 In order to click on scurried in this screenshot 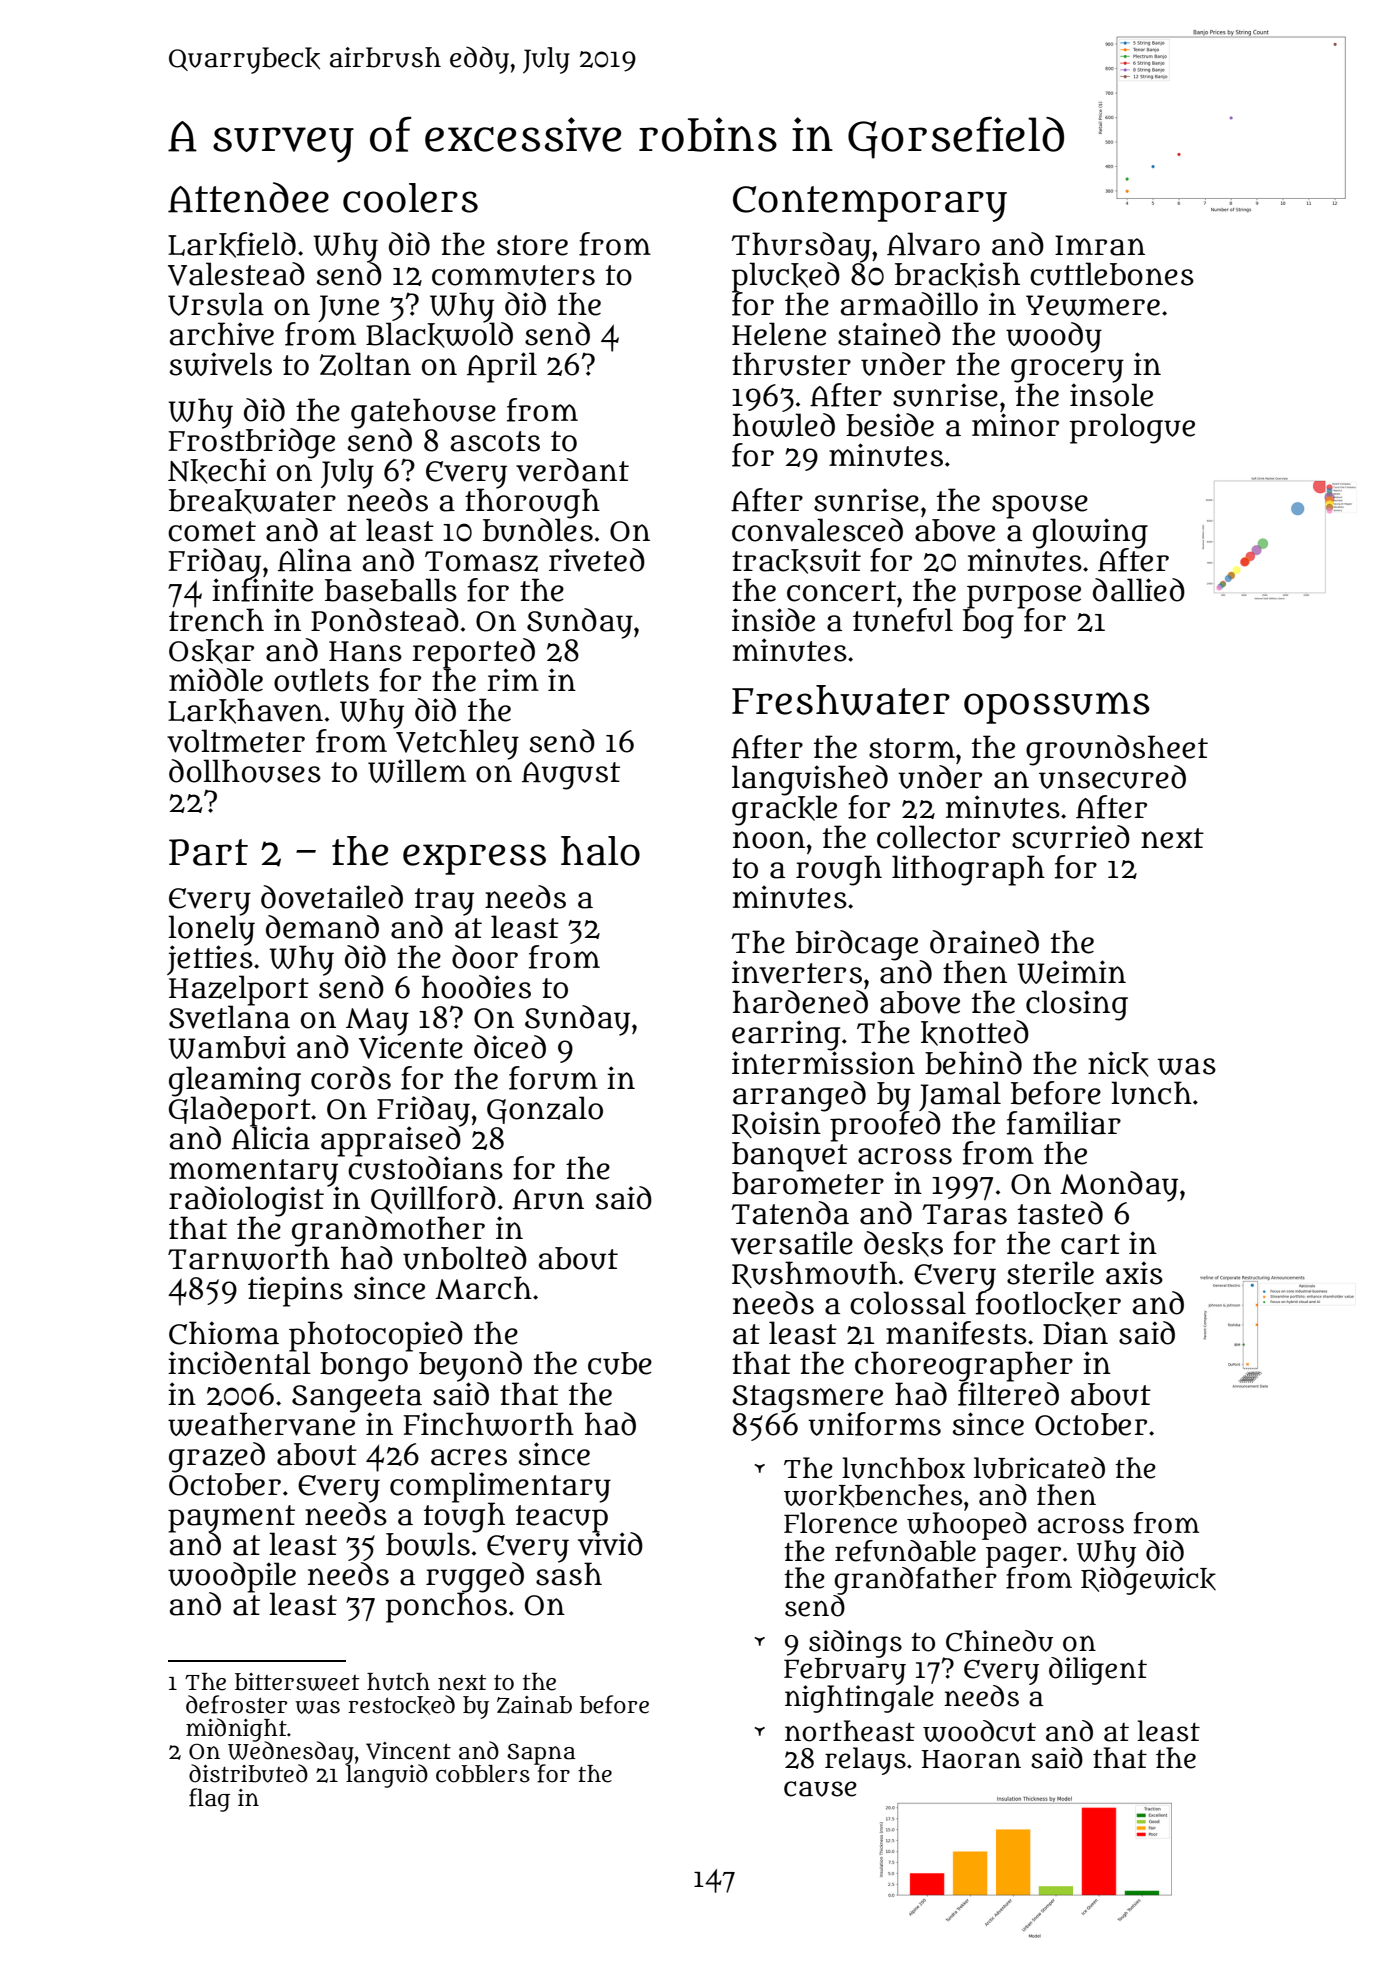, I will do `click(1071, 837)`.
